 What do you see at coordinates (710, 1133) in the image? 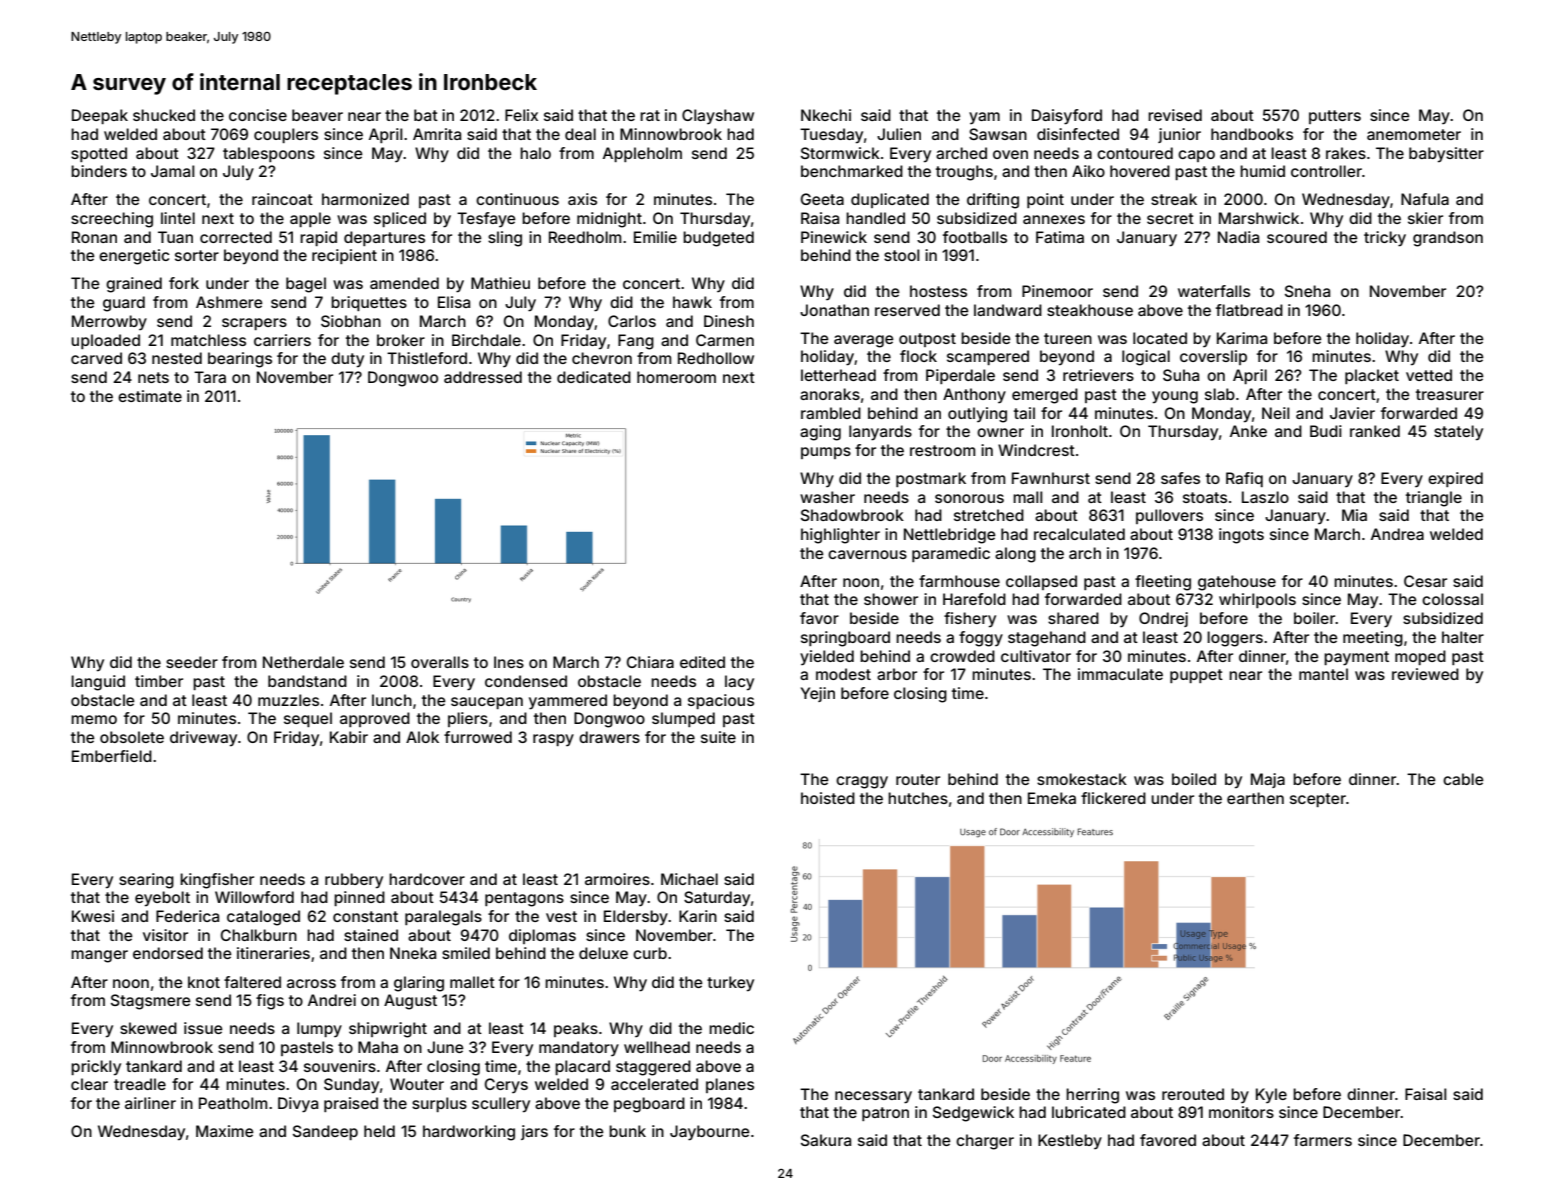
I see `Jaybourne` at bounding box center [710, 1133].
